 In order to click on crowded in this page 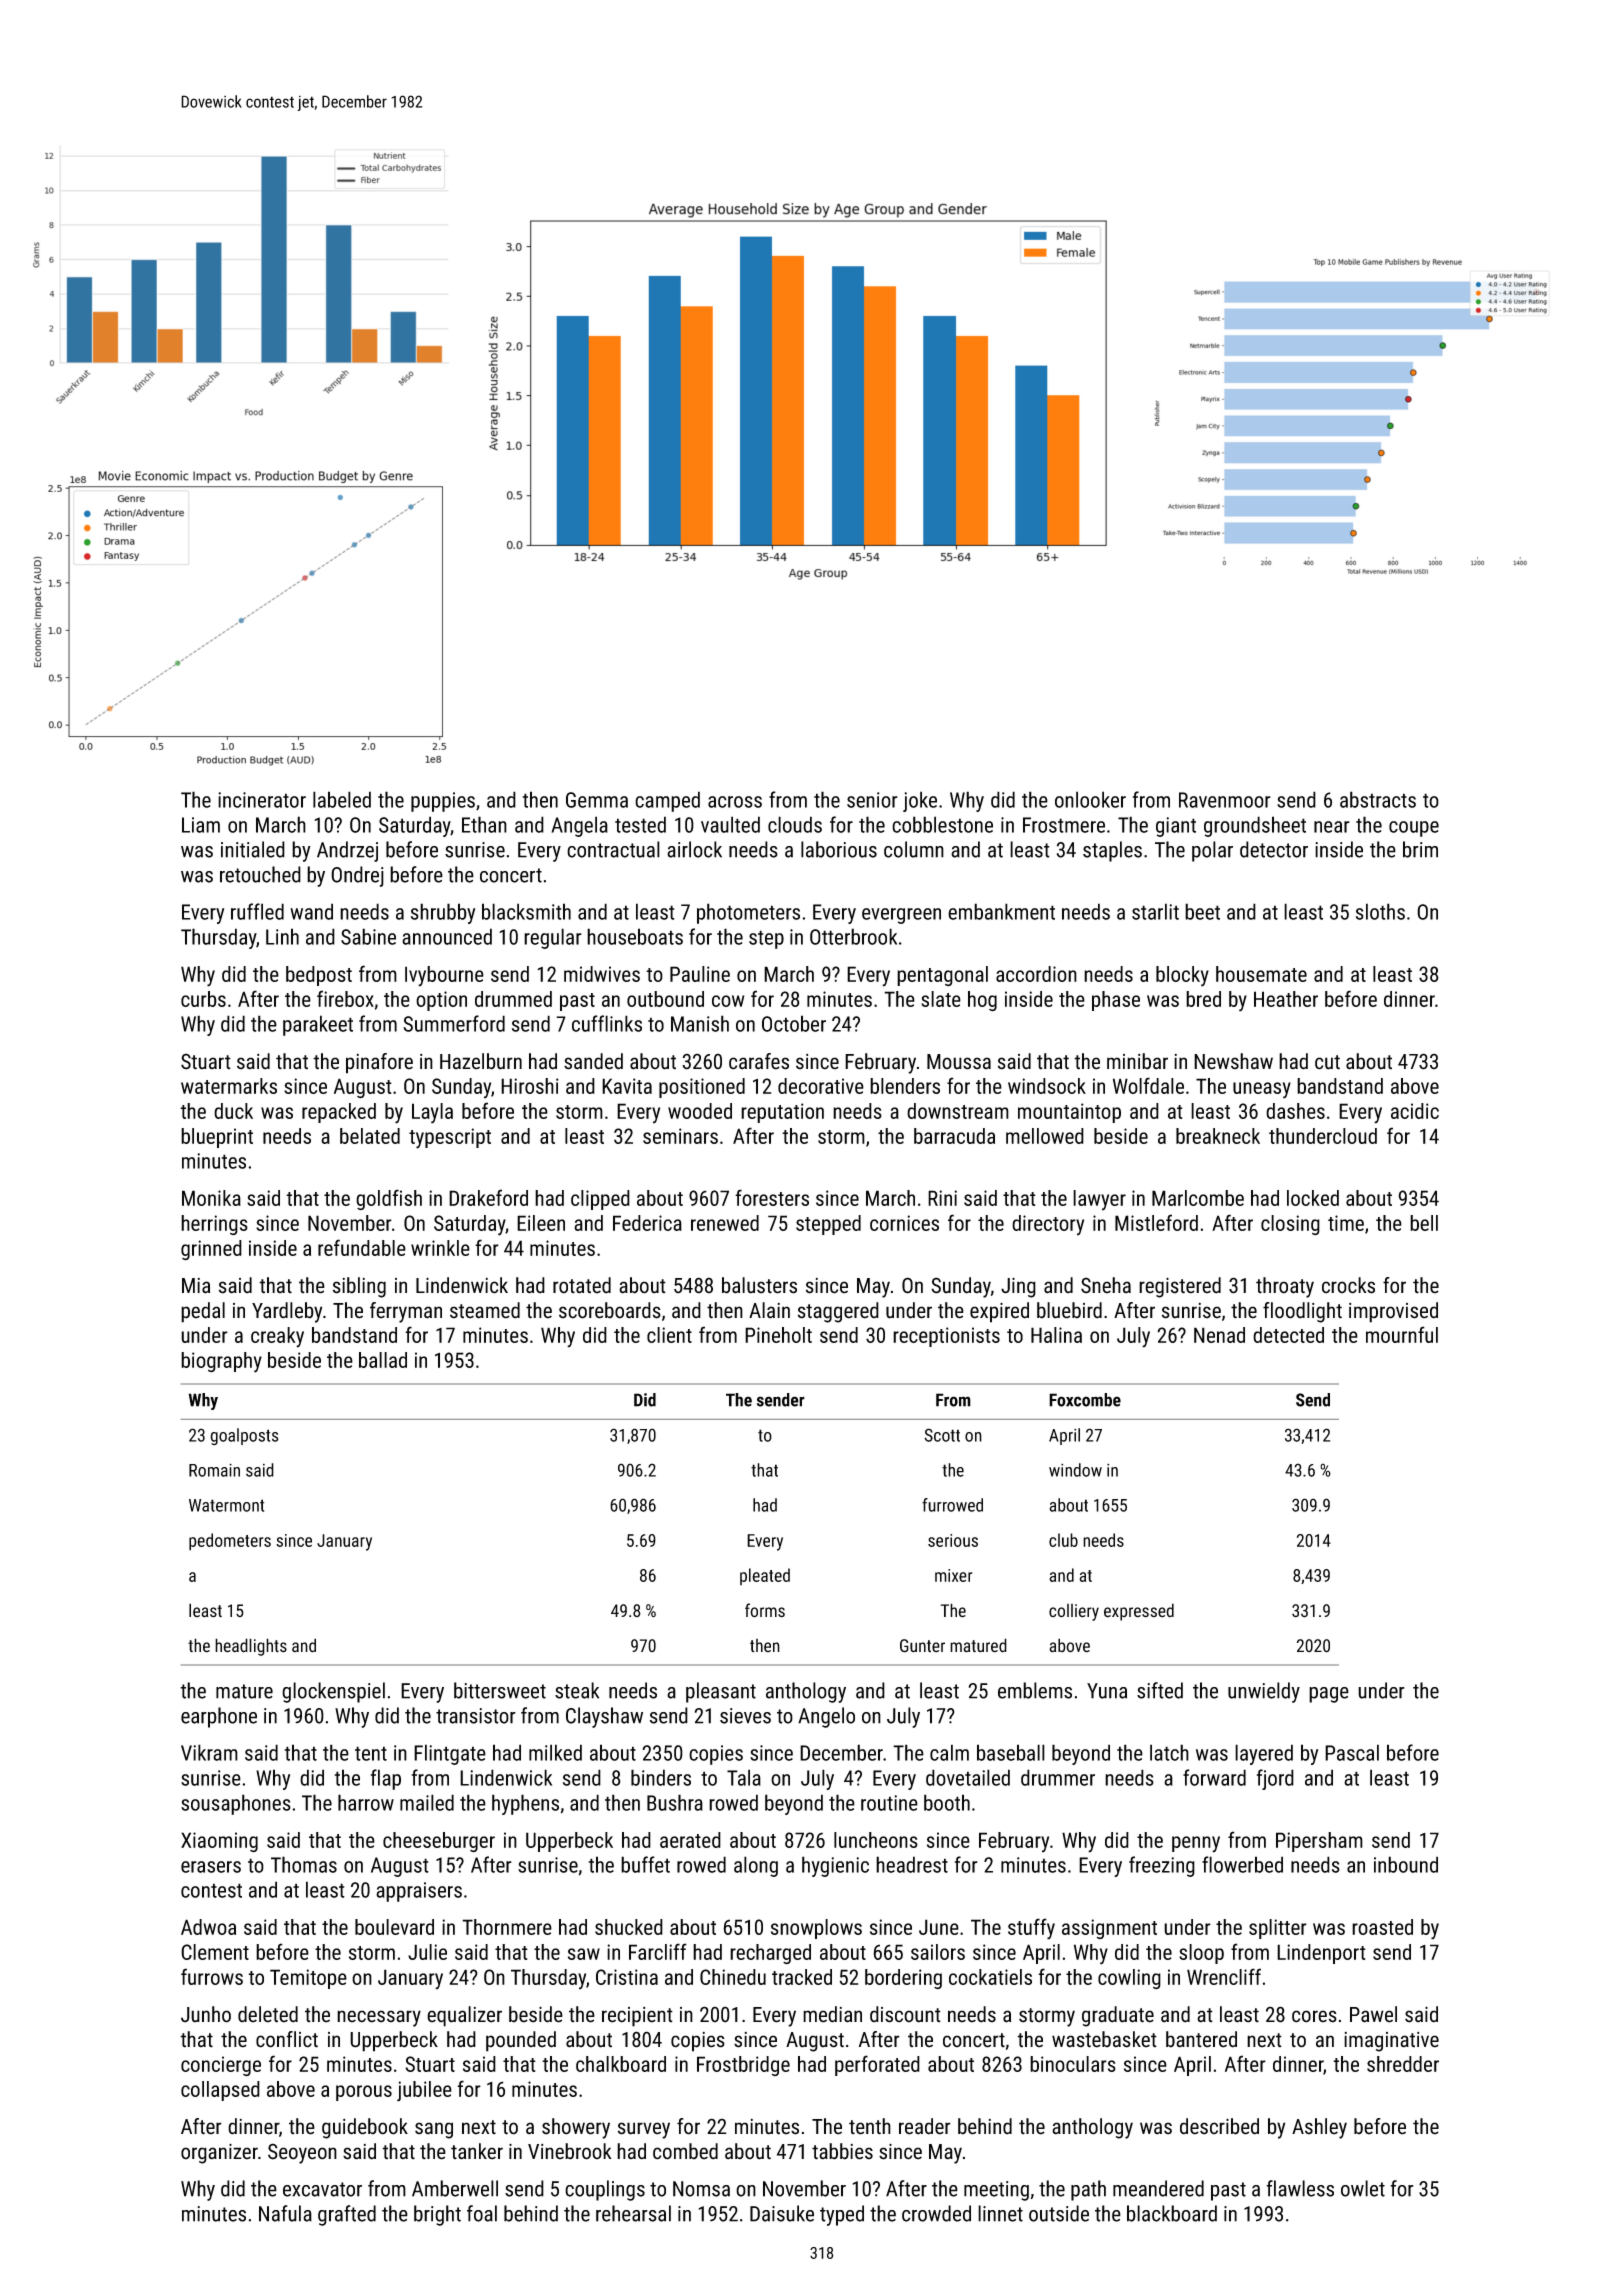, I will do `click(936, 2213)`.
